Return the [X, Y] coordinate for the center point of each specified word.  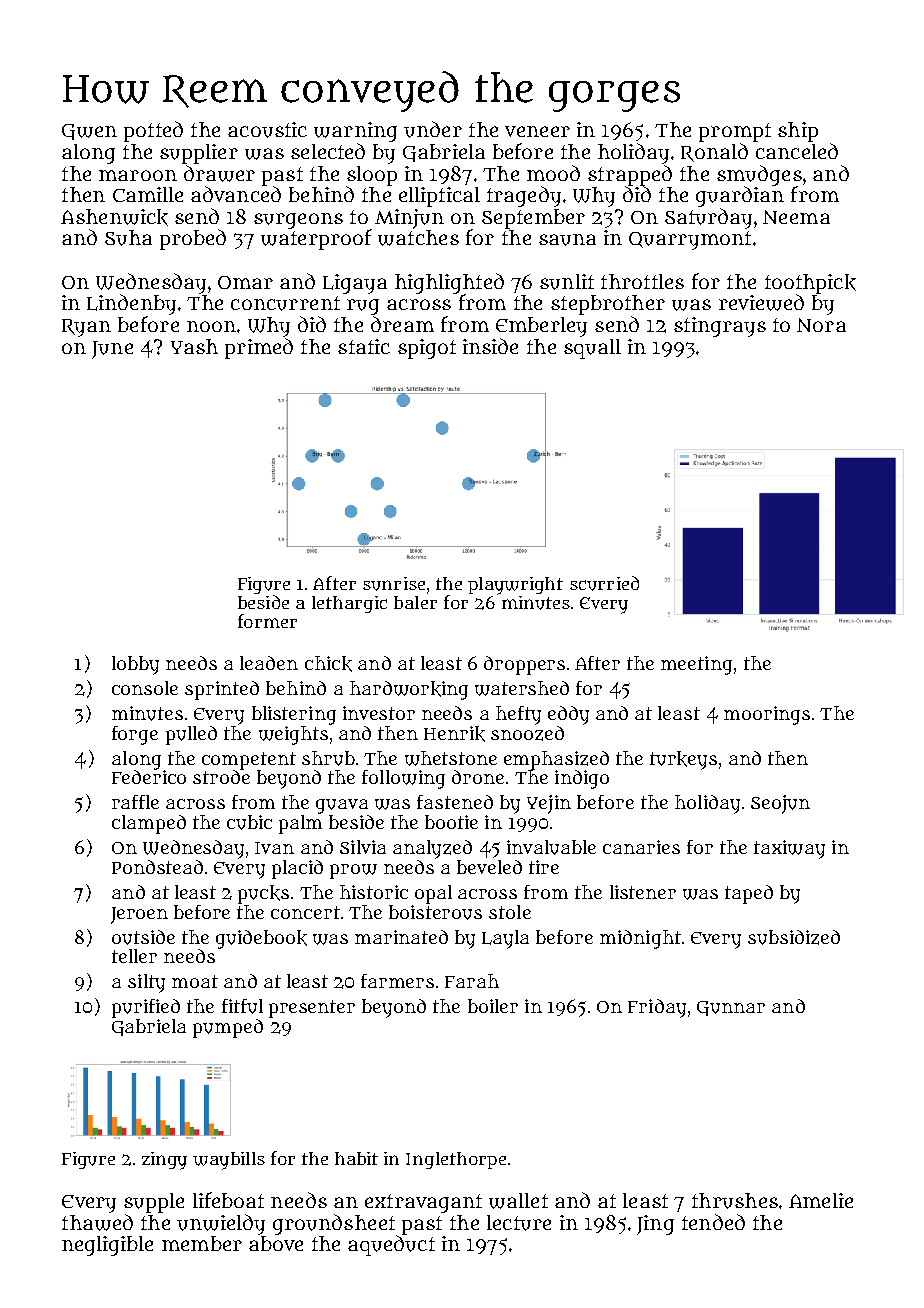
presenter [312, 1009]
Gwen [89, 132]
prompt [735, 132]
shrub [328, 758]
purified [146, 1008]
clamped [149, 824]
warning [355, 132]
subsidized [794, 937]
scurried [604, 583]
